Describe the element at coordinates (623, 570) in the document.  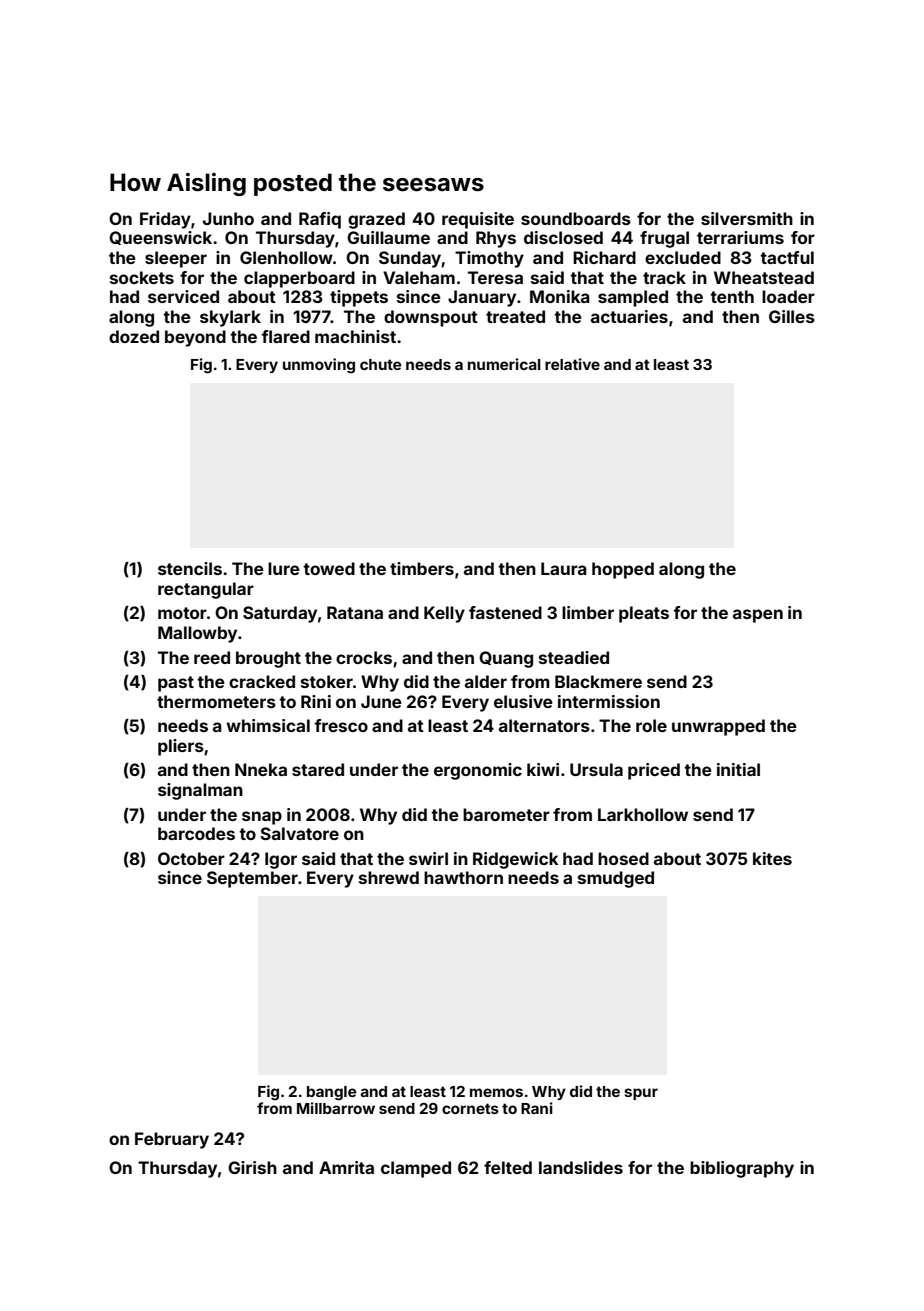
I see `hopped` at that location.
